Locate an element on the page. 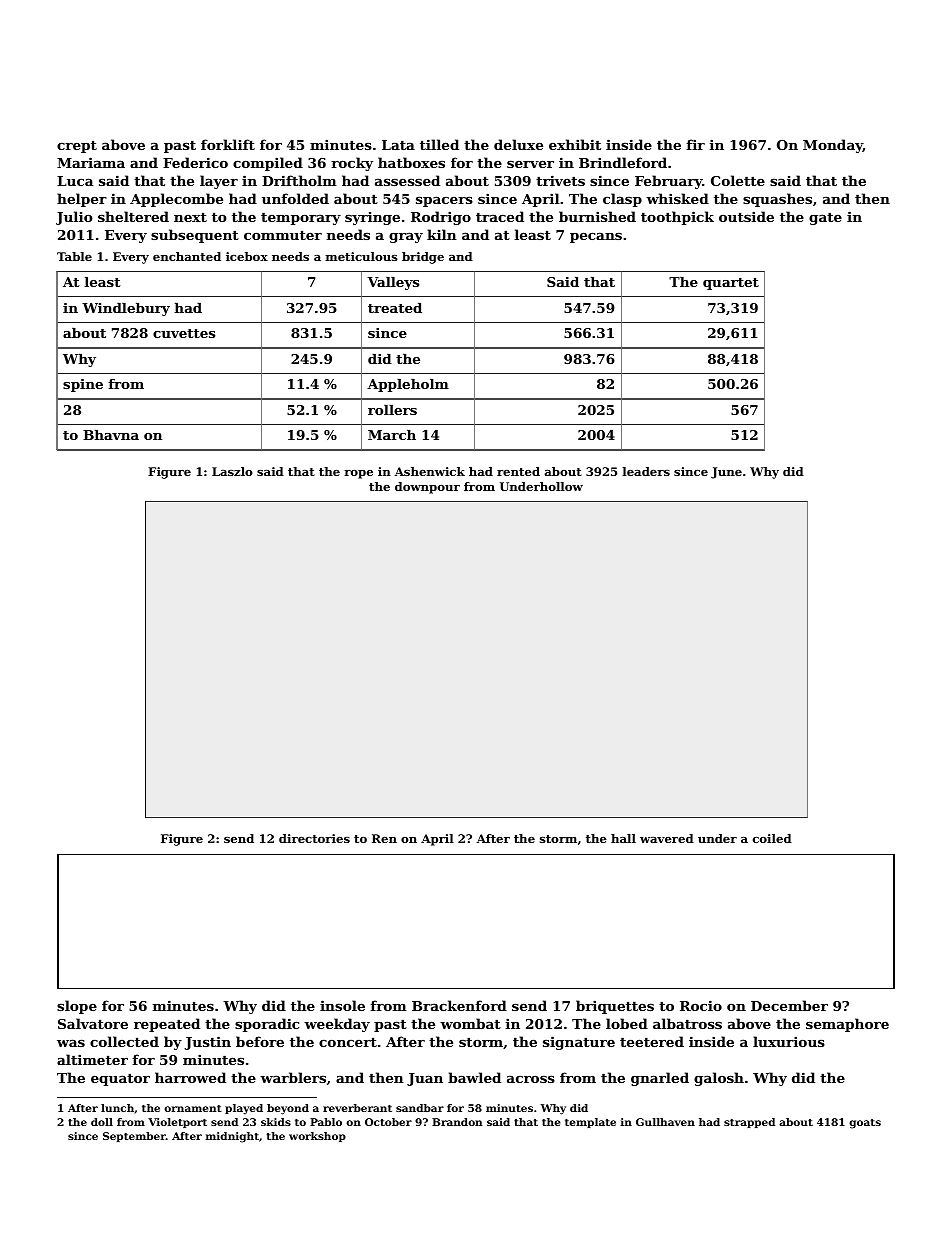 The image size is (952, 1233). February is located at coordinates (668, 182).
